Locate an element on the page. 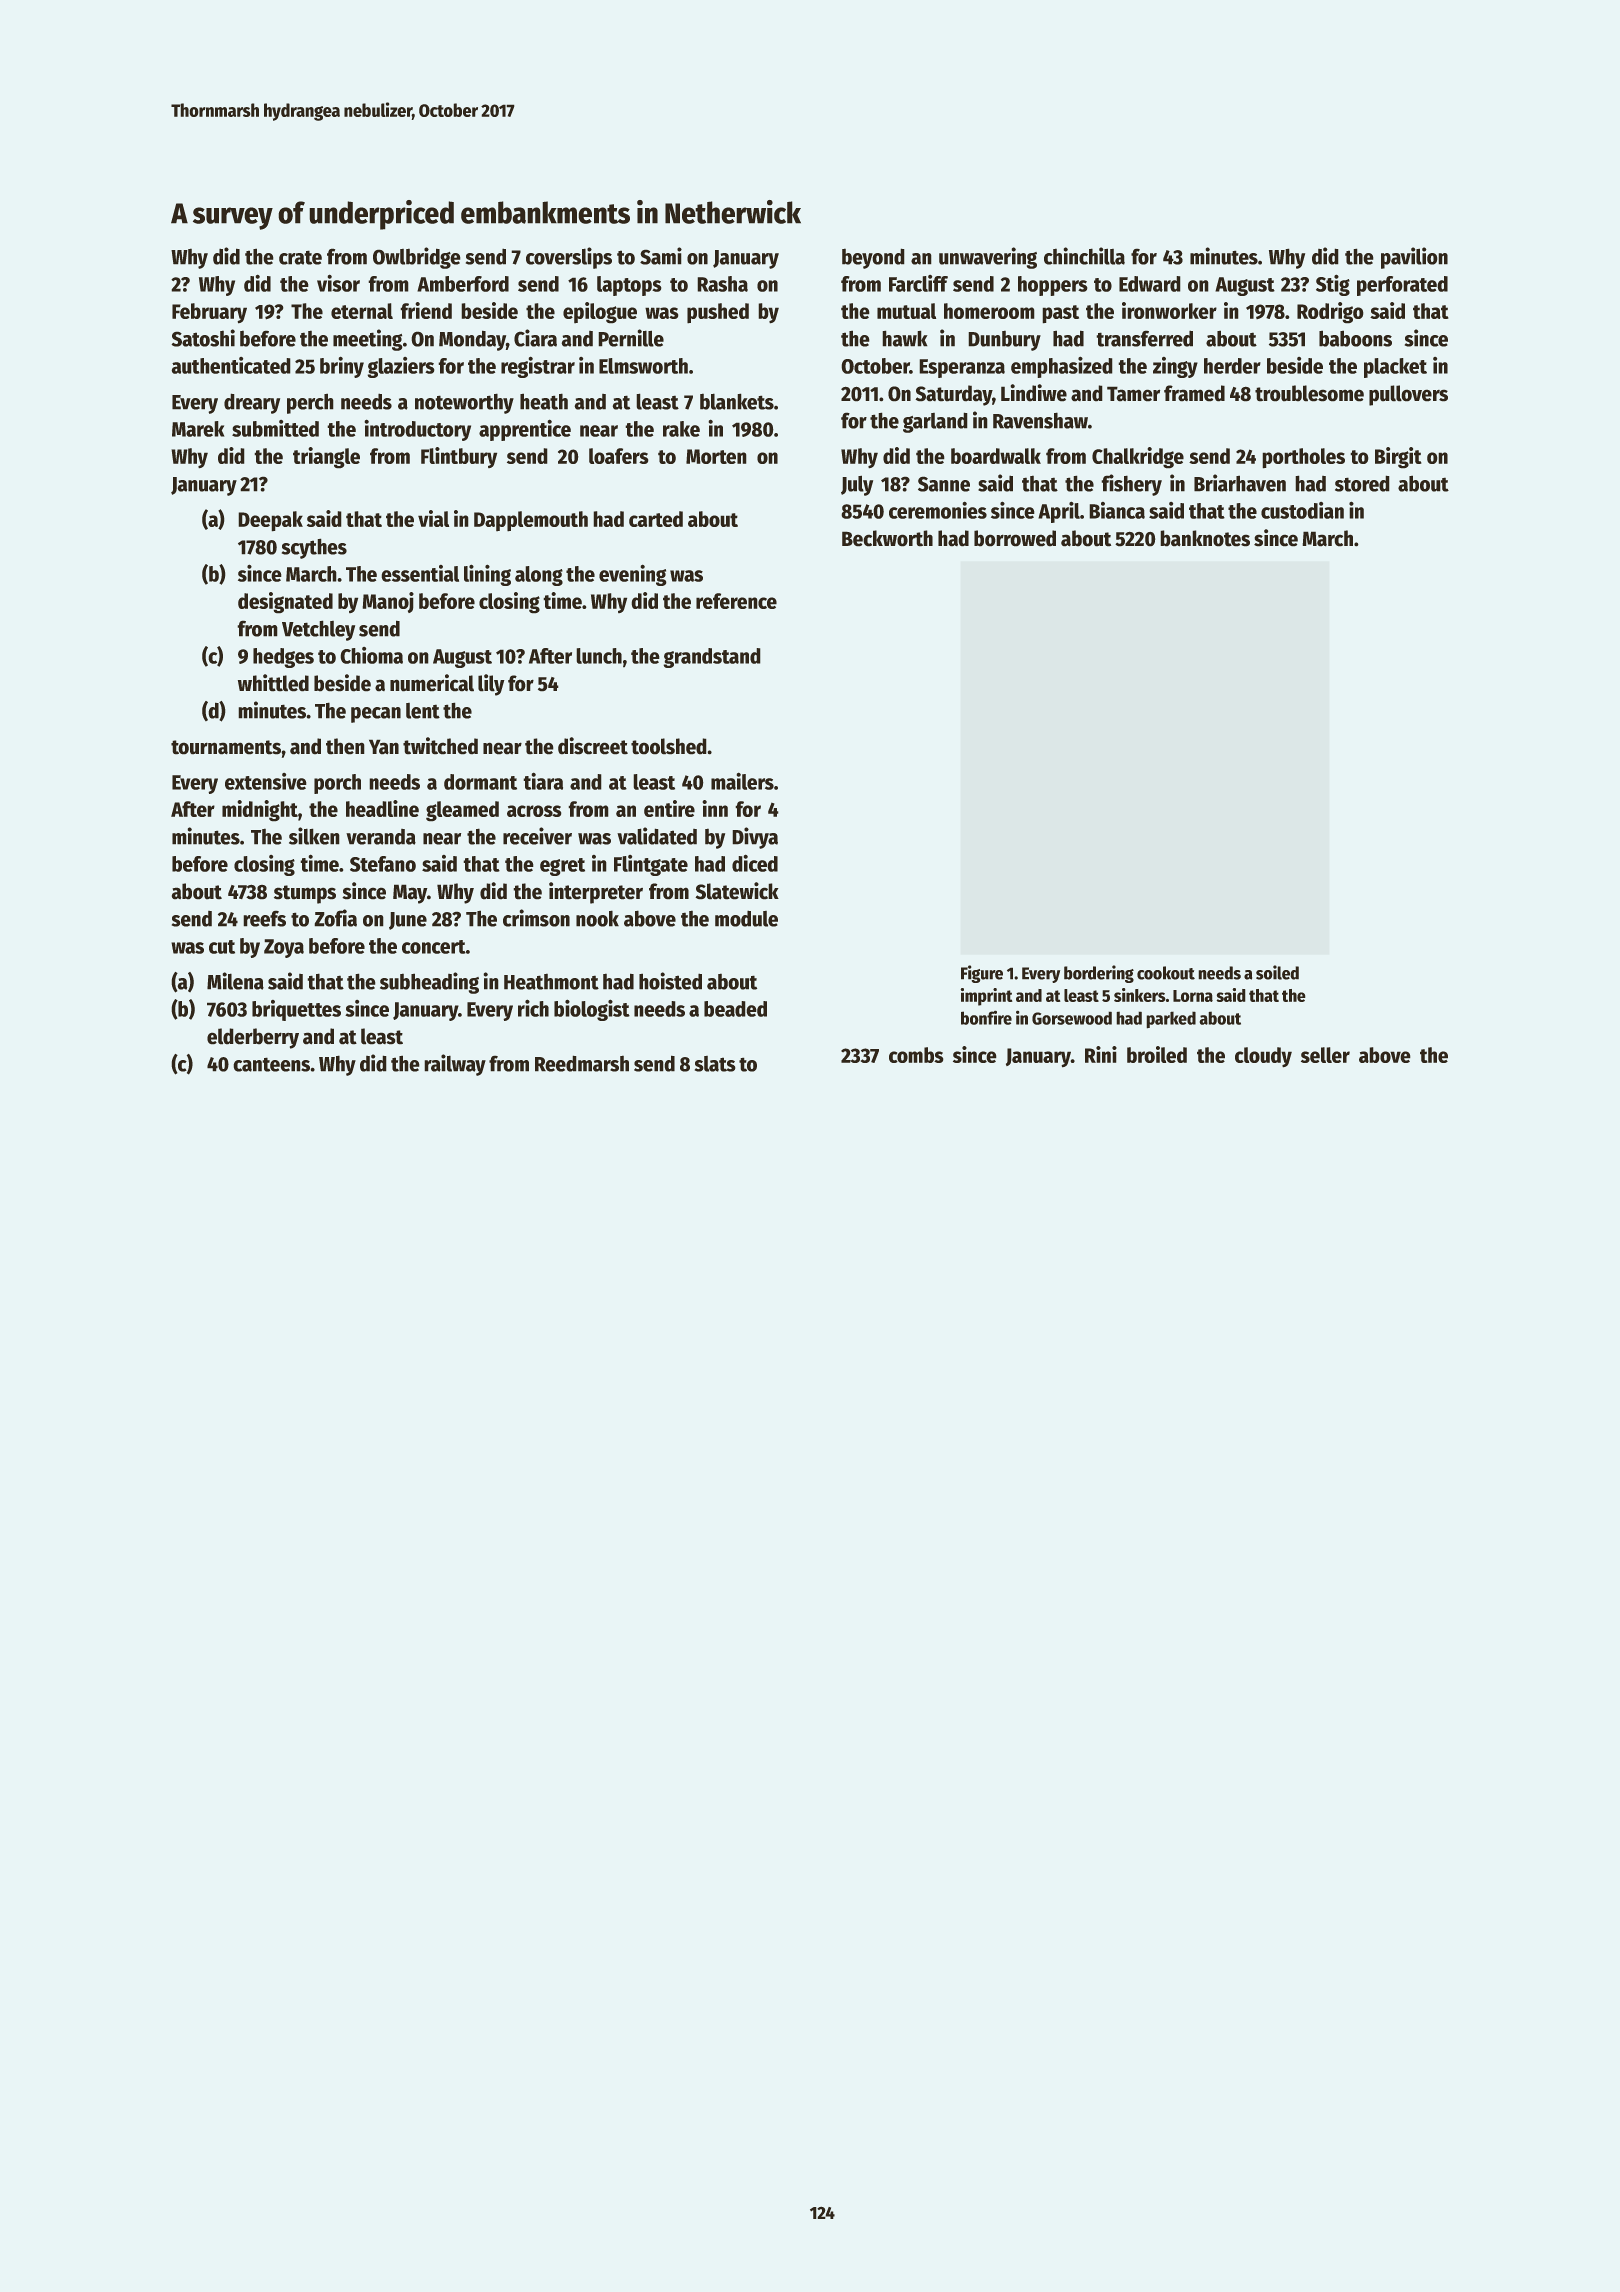 This page has height=2292, width=1620. lent is located at coordinates (423, 711).
